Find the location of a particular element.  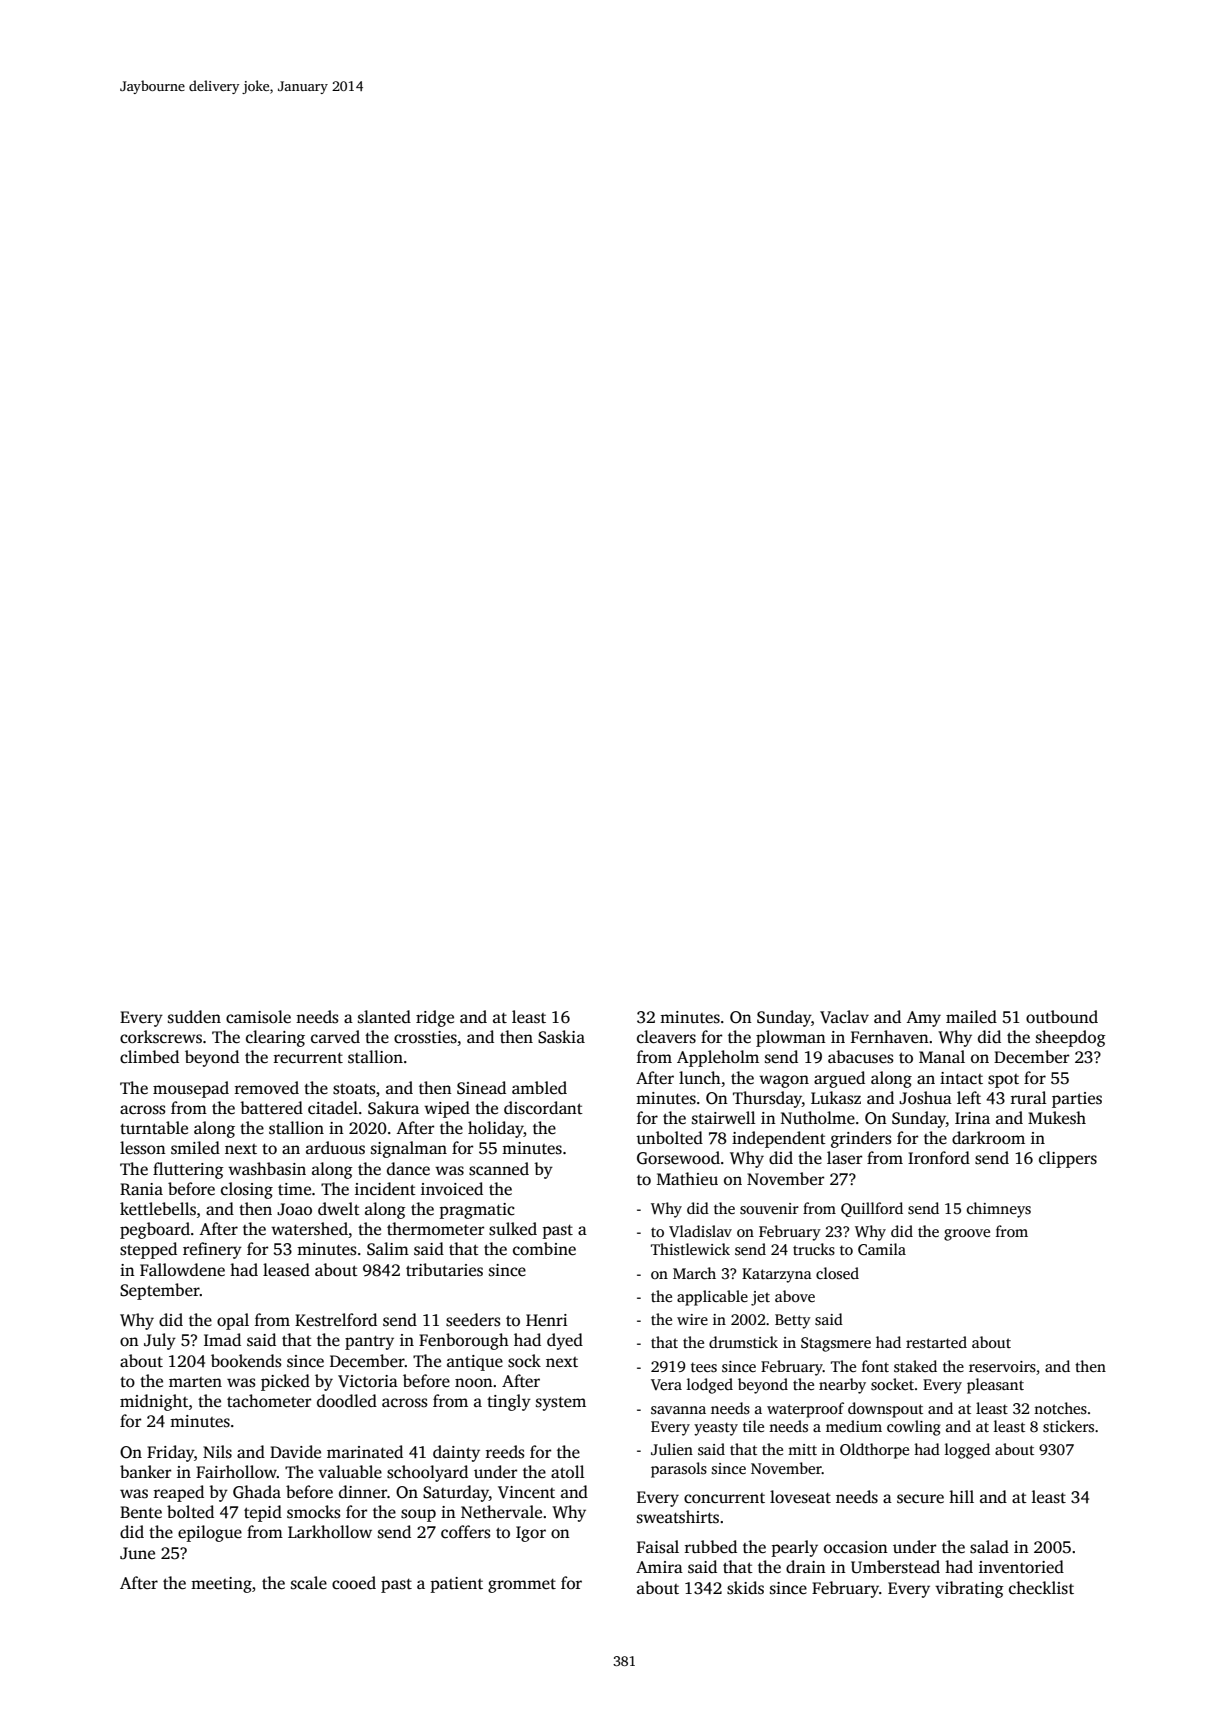

Vaclav is located at coordinates (844, 1017).
